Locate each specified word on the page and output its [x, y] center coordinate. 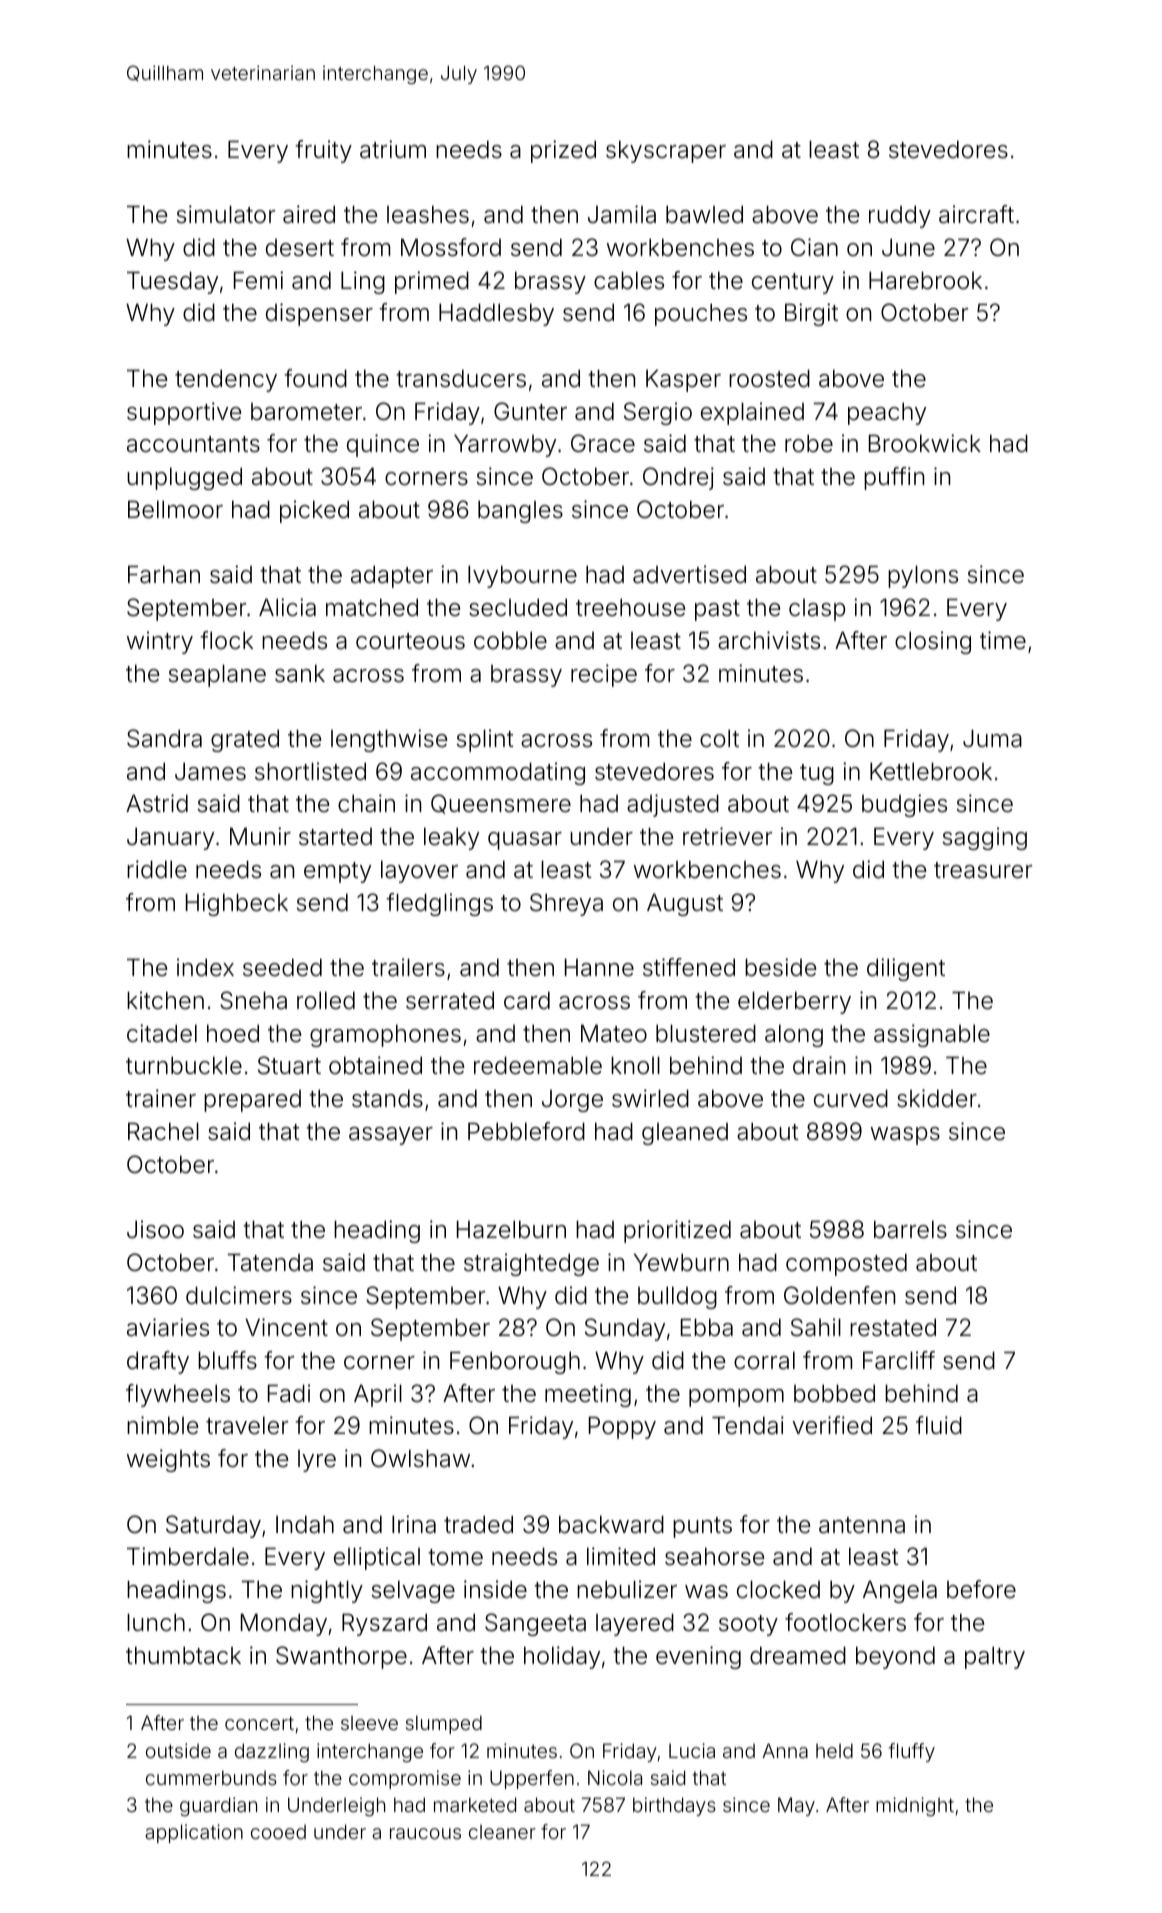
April [378, 1395]
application [194, 1833]
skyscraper [666, 151]
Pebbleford [526, 1131]
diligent [906, 969]
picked [314, 511]
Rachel [163, 1131]
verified [832, 1425]
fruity [323, 151]
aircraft [976, 214]
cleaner [502, 1832]
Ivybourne [522, 576]
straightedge [531, 1264]
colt [719, 738]
